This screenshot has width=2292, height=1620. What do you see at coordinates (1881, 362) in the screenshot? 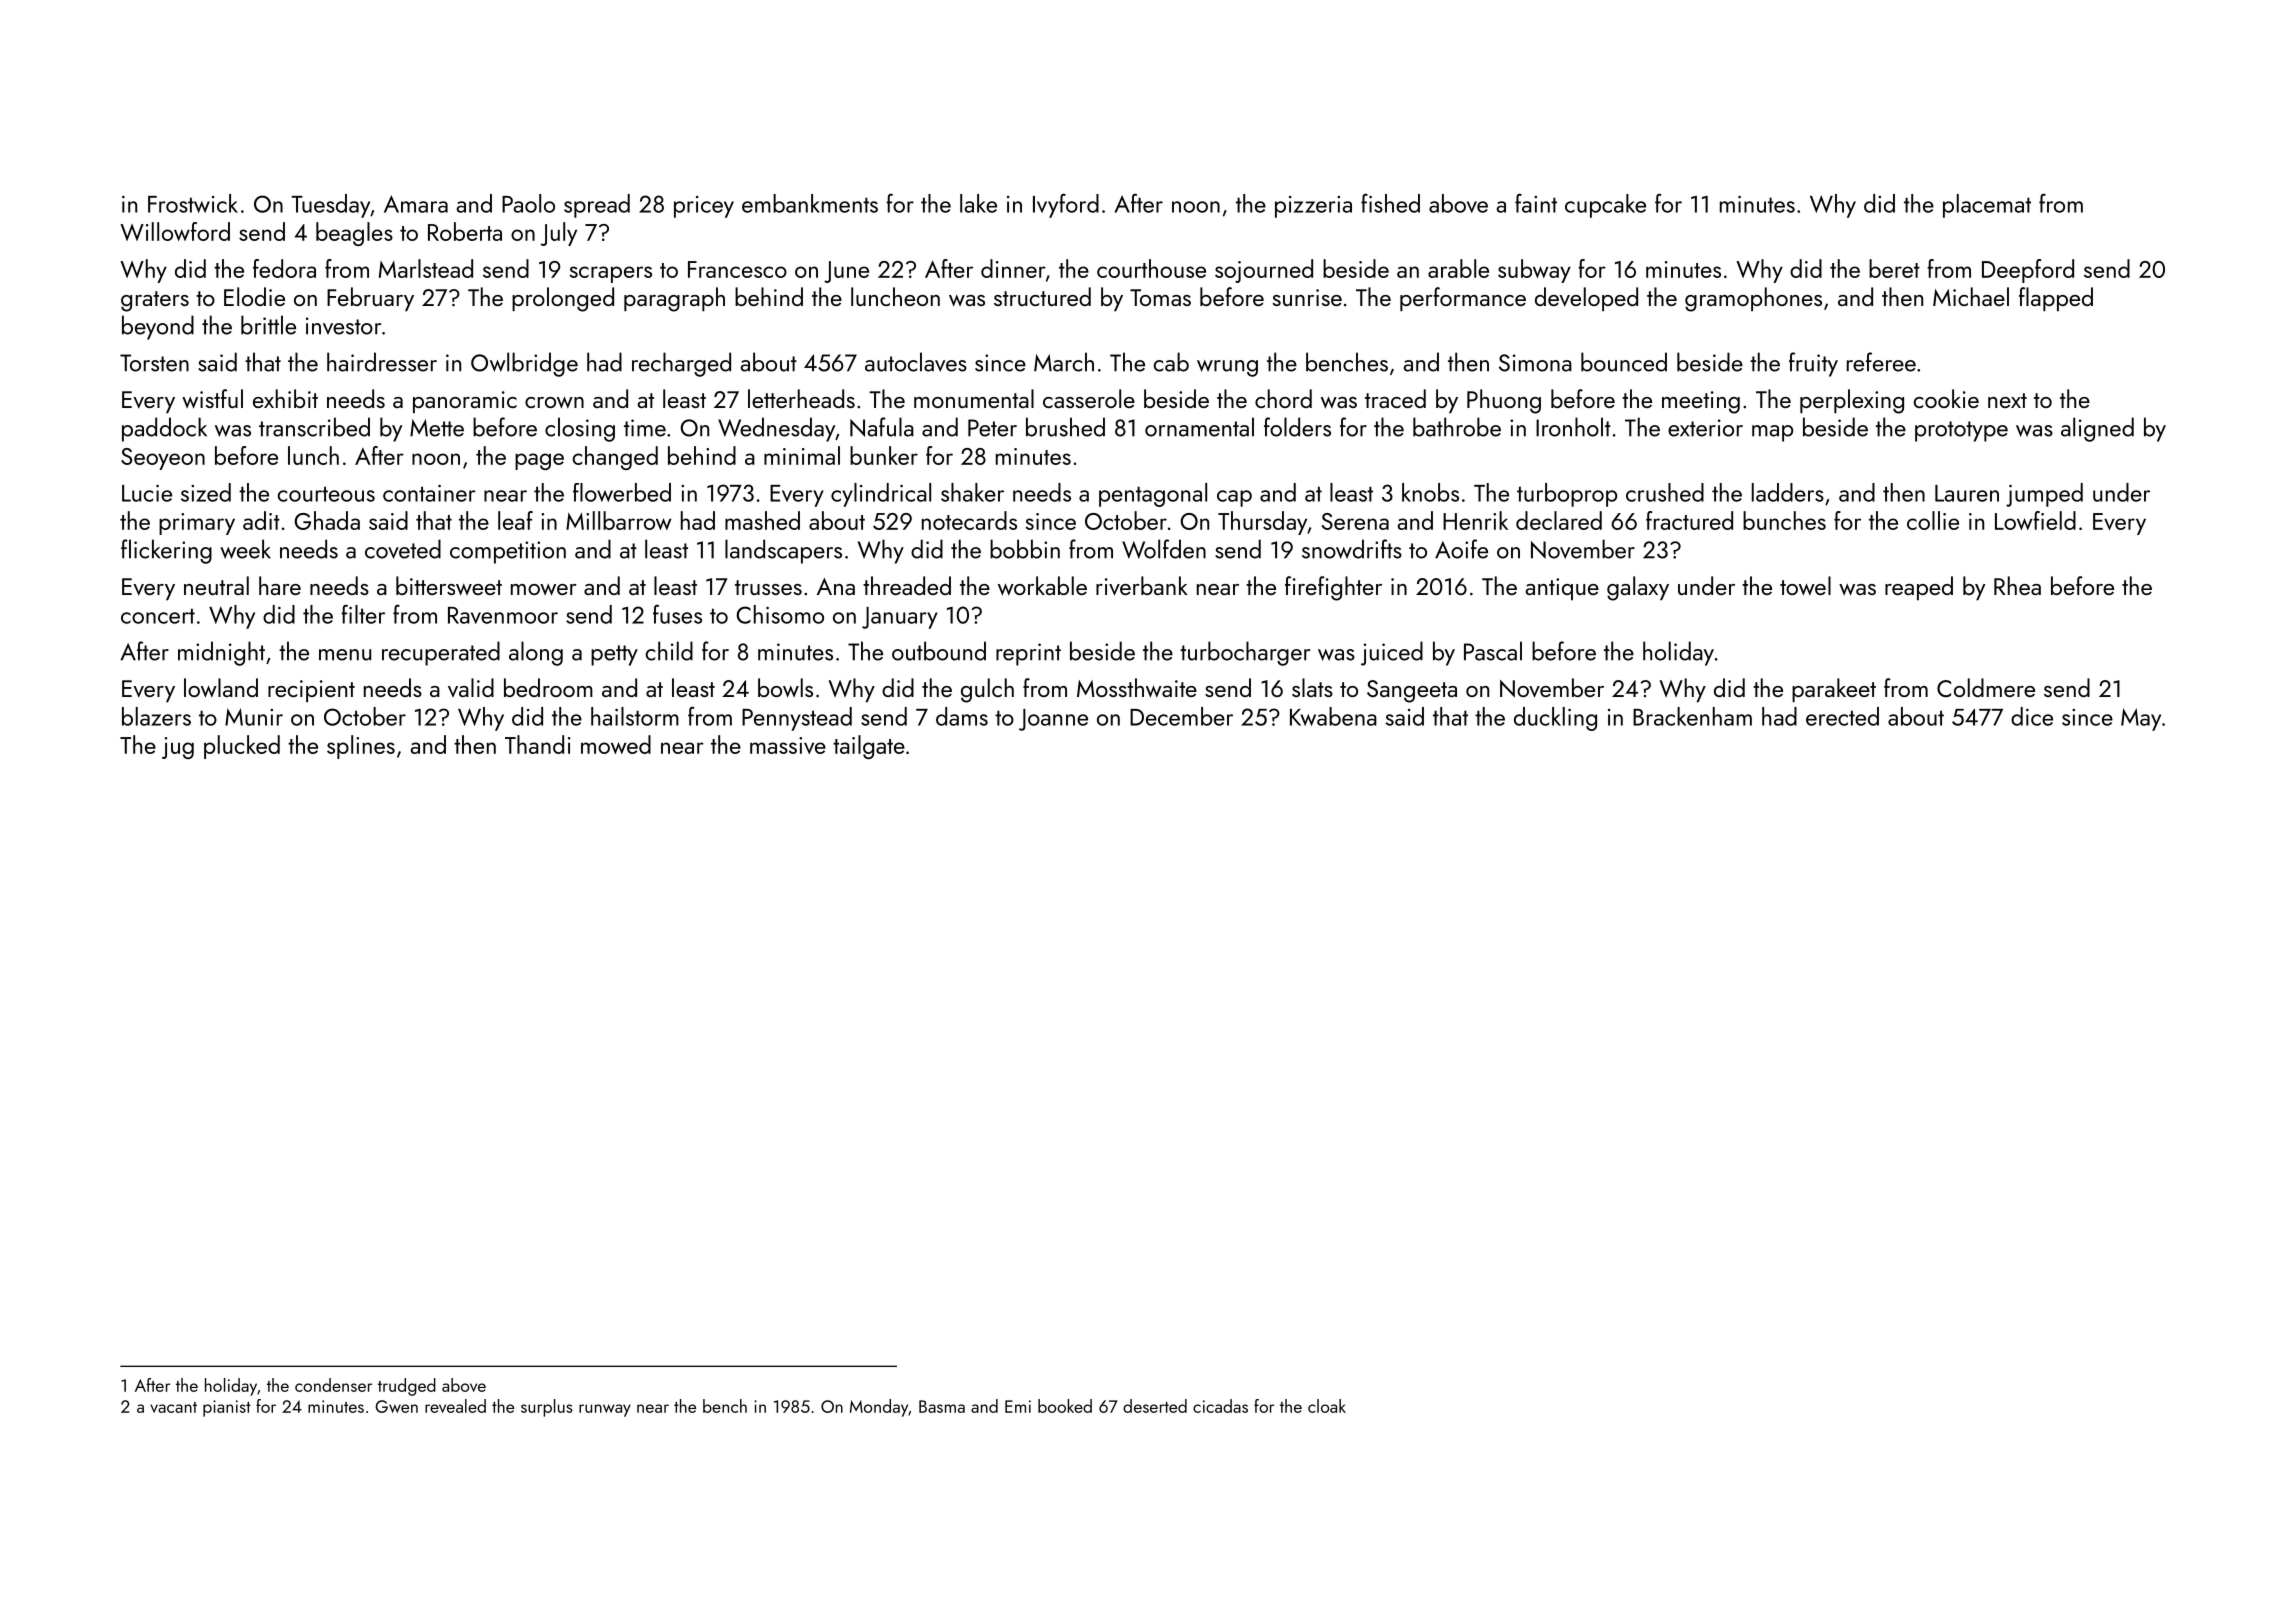
I see `referee` at bounding box center [1881, 362].
